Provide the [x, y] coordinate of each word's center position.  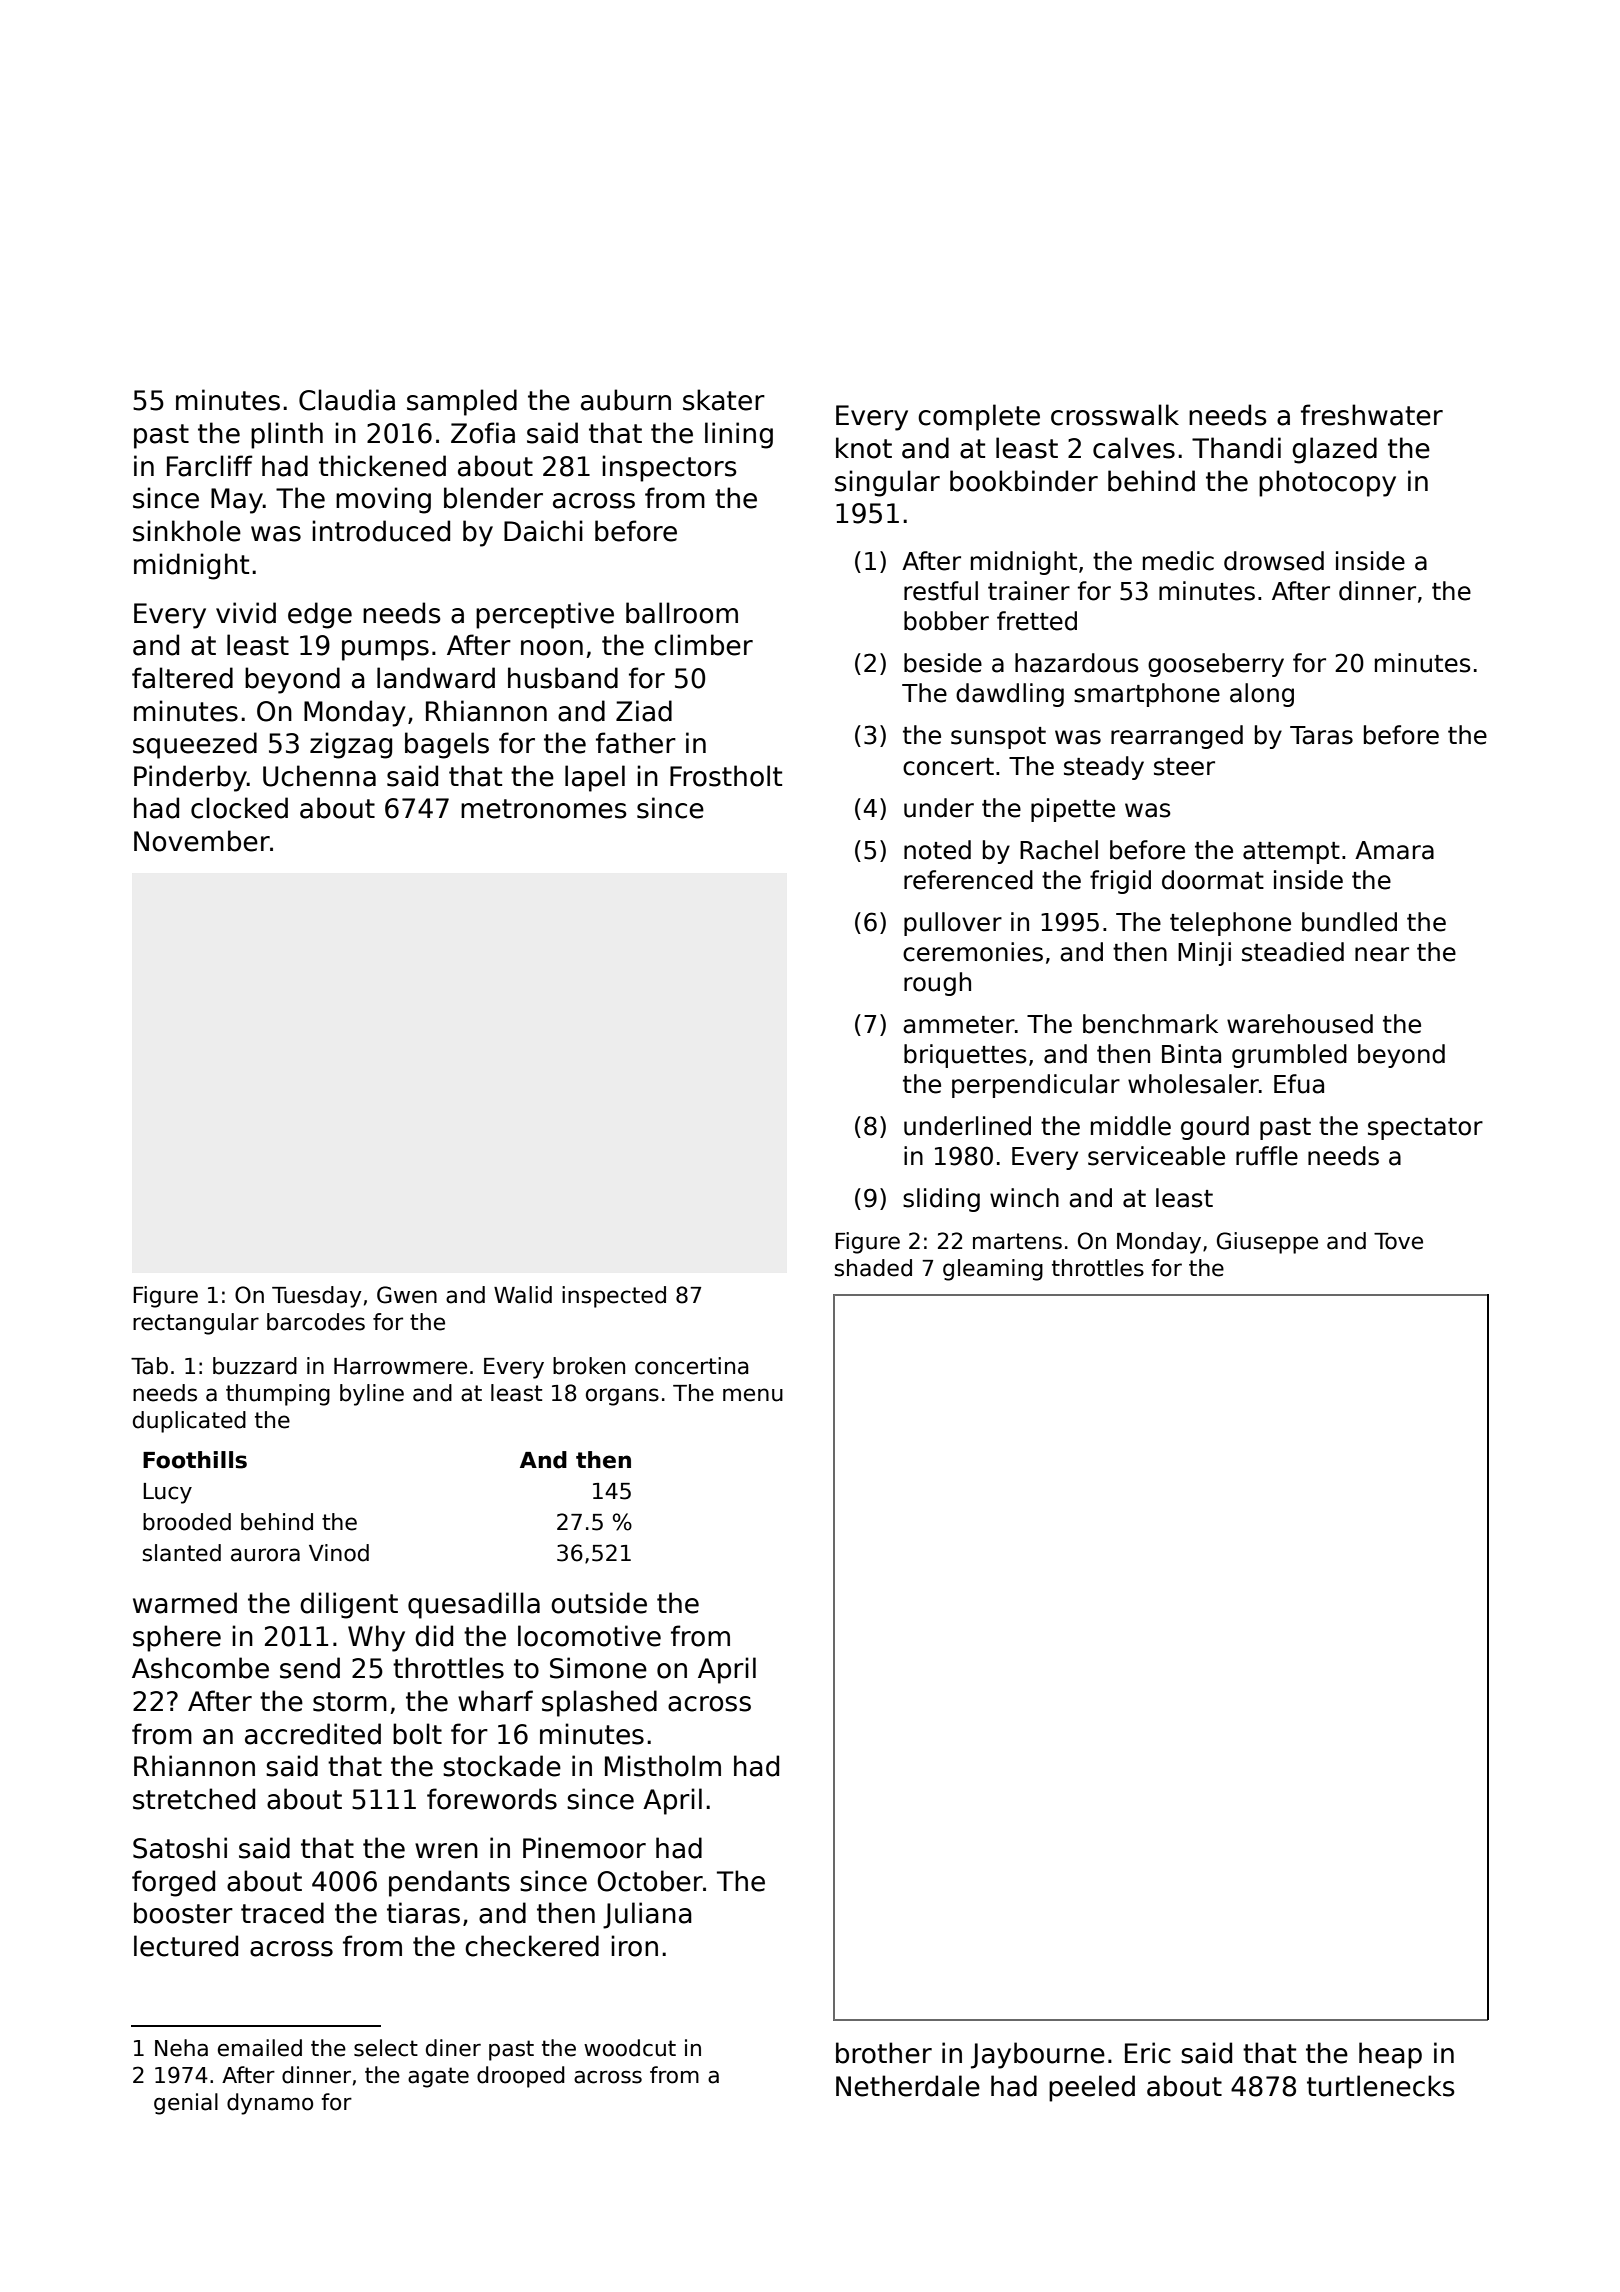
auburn [626, 400]
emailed [260, 2048]
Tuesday [317, 1297]
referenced [968, 880]
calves [1134, 448]
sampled [462, 402]
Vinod [339, 1553]
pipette [1073, 810]
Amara [1394, 850]
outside [599, 1603]
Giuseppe [1267, 1243]
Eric [1148, 2053]
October [650, 1881]
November [202, 841]
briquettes [965, 1056]
